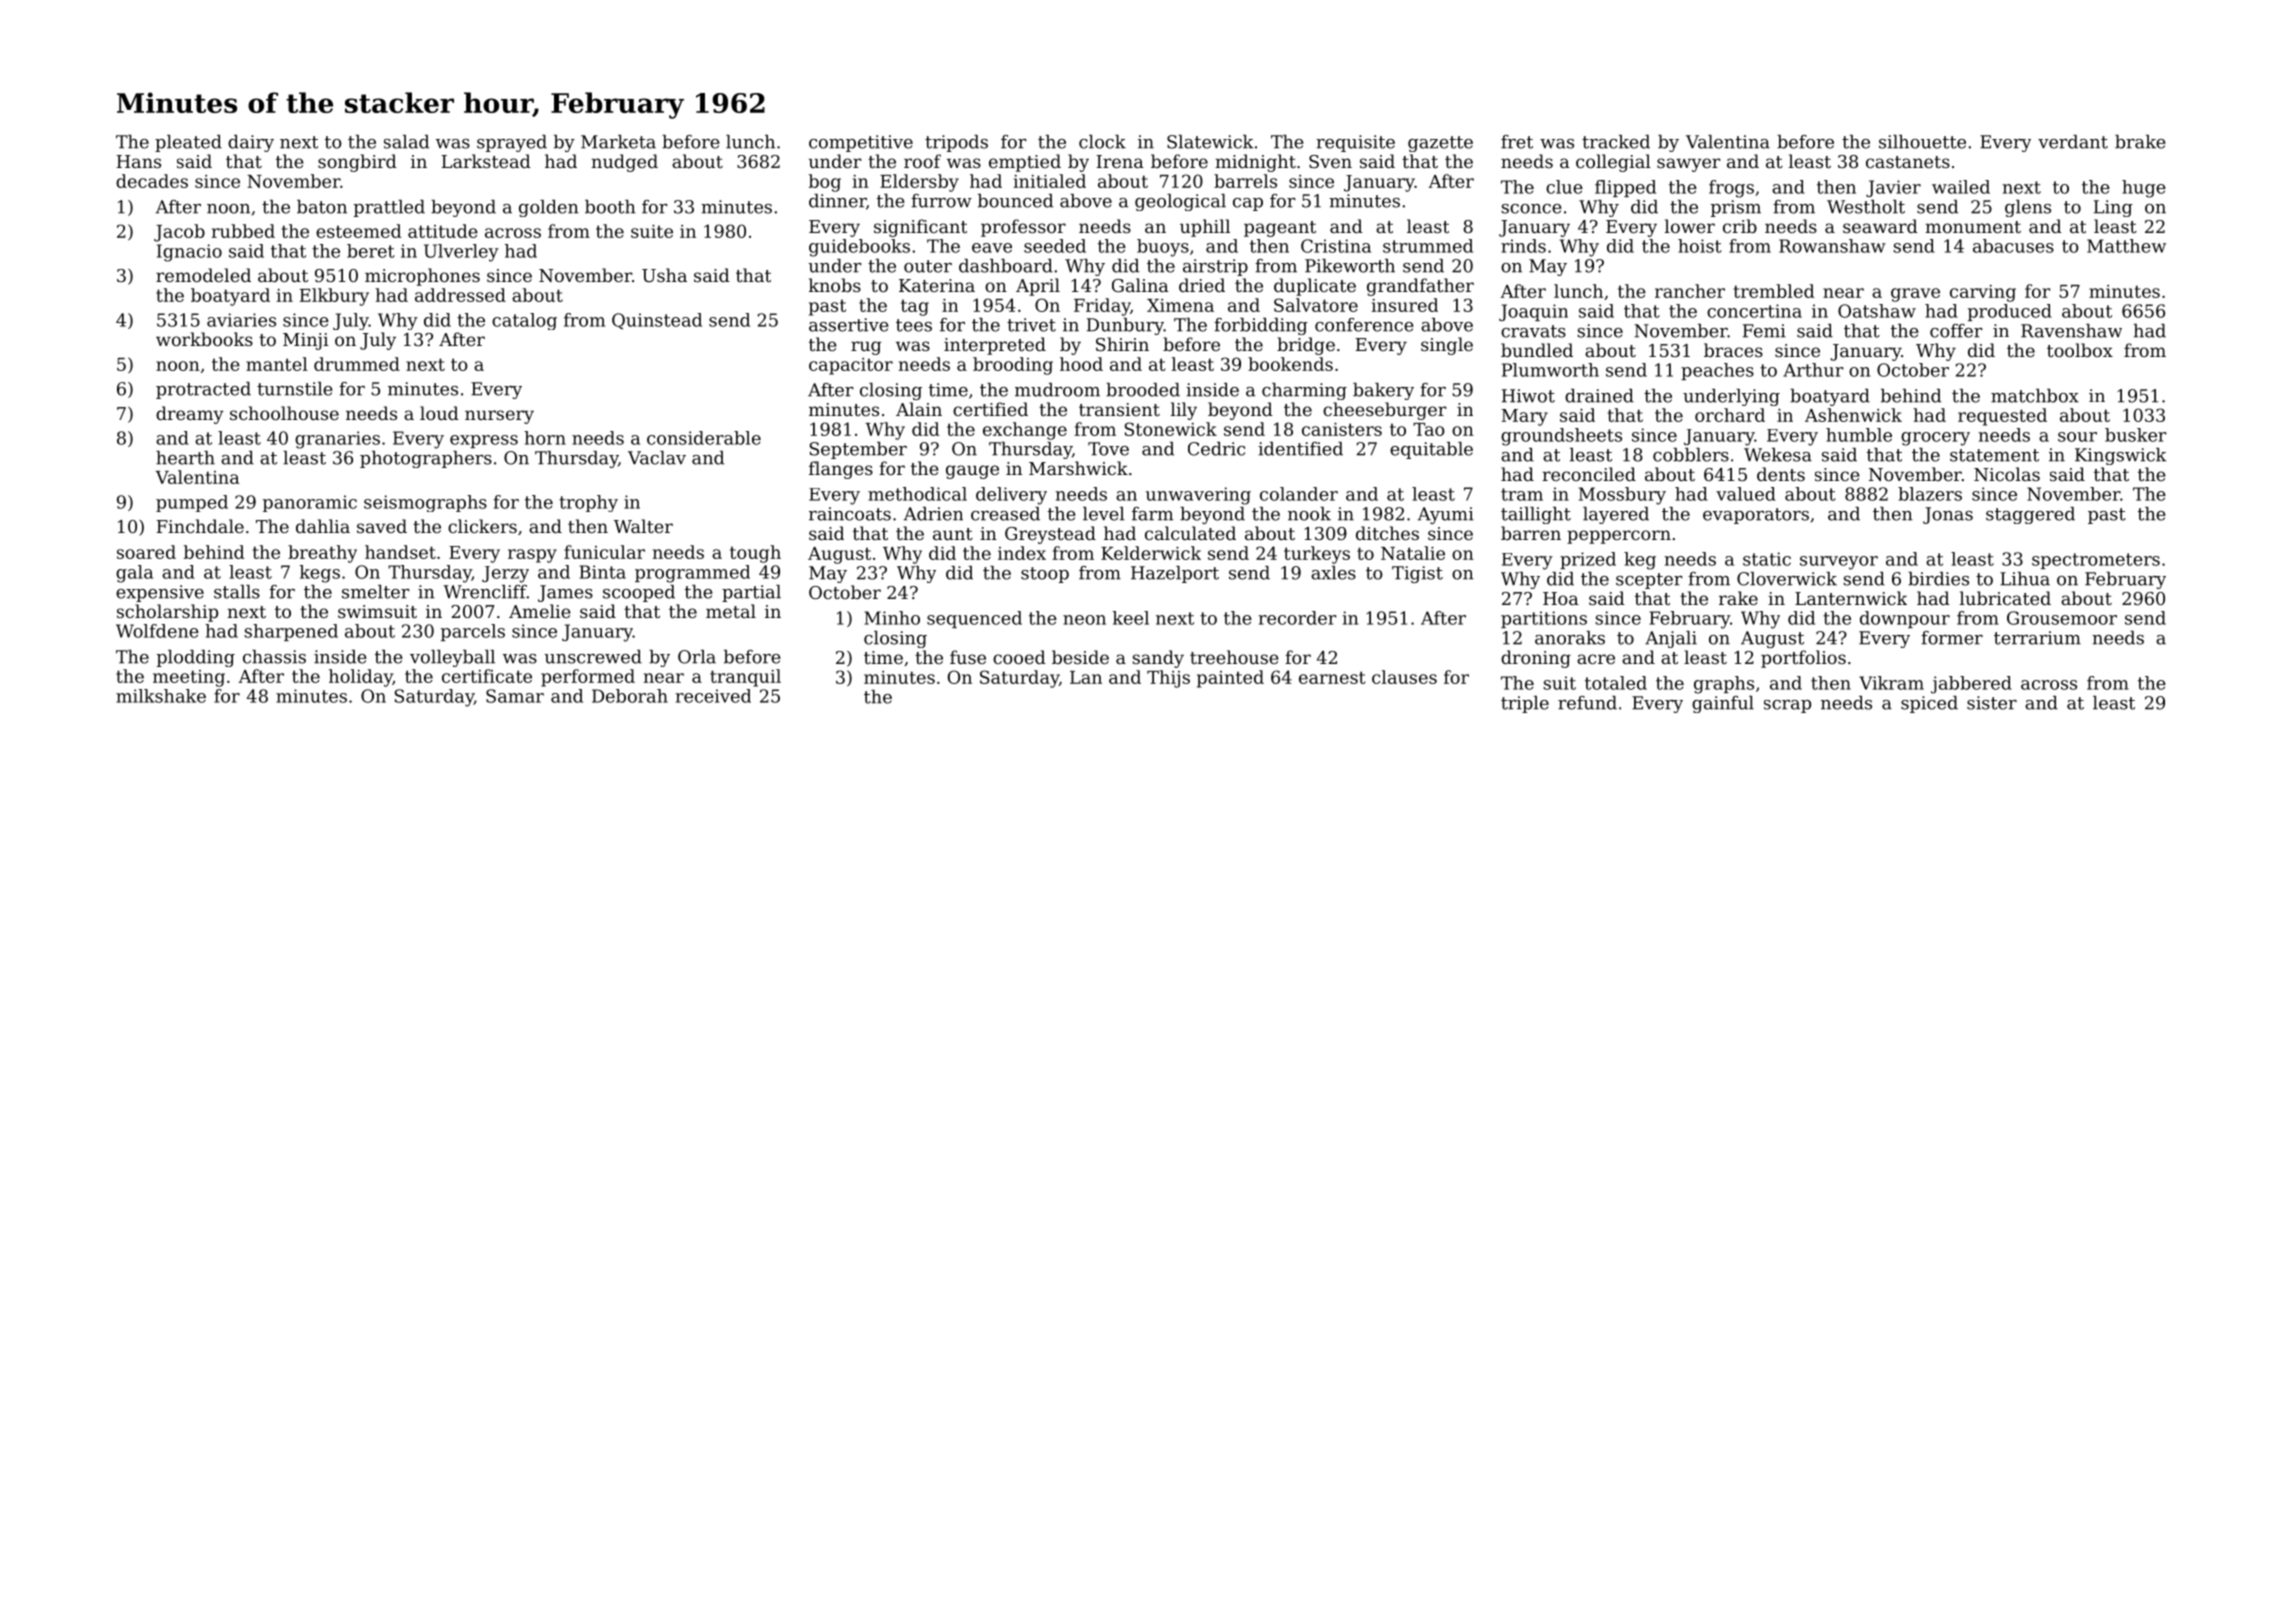 The width and height of the screenshot is (2282, 1614). What do you see at coordinates (1613, 163) in the screenshot?
I see `collegial` at bounding box center [1613, 163].
